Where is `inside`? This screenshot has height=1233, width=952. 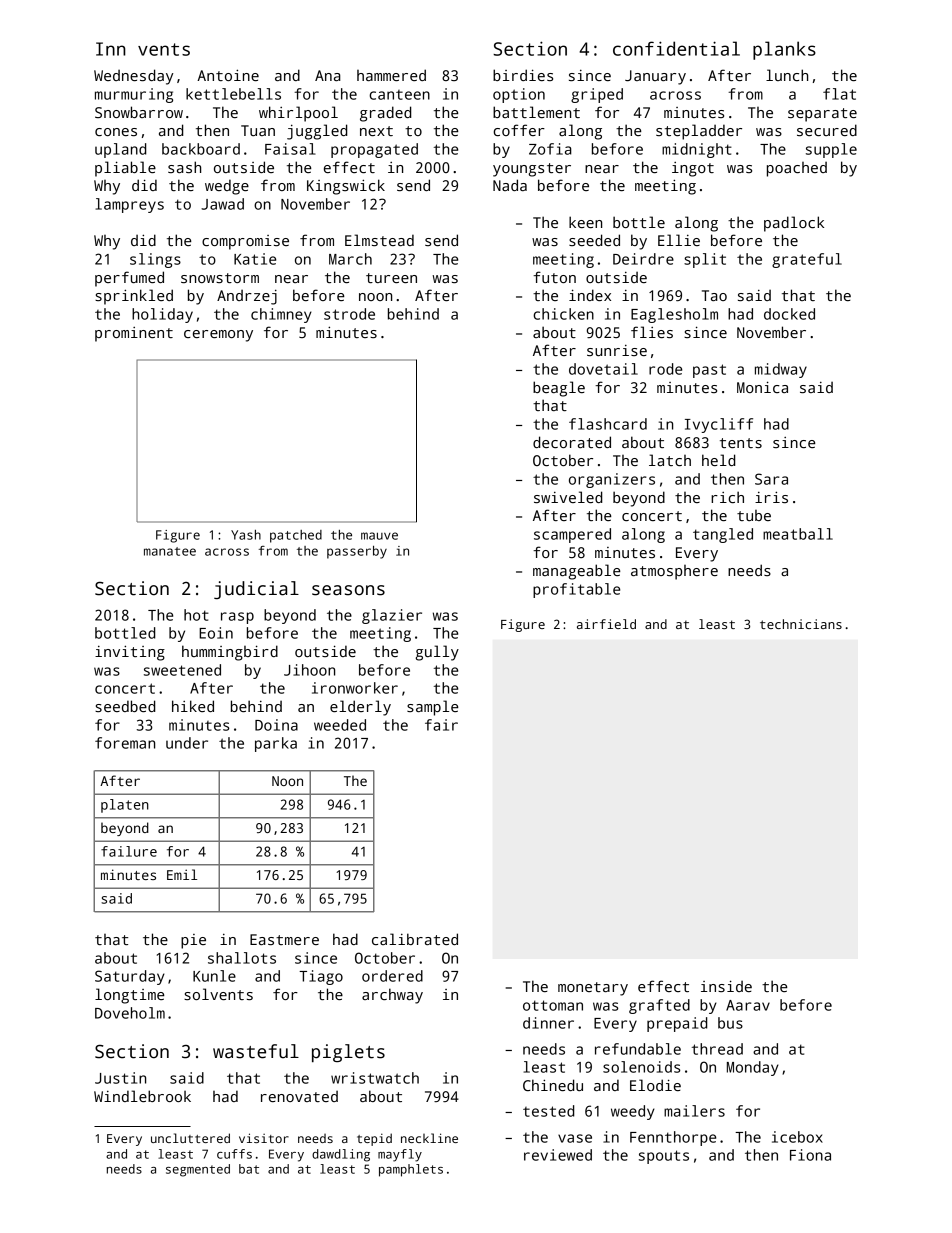
inside is located at coordinates (726, 986).
